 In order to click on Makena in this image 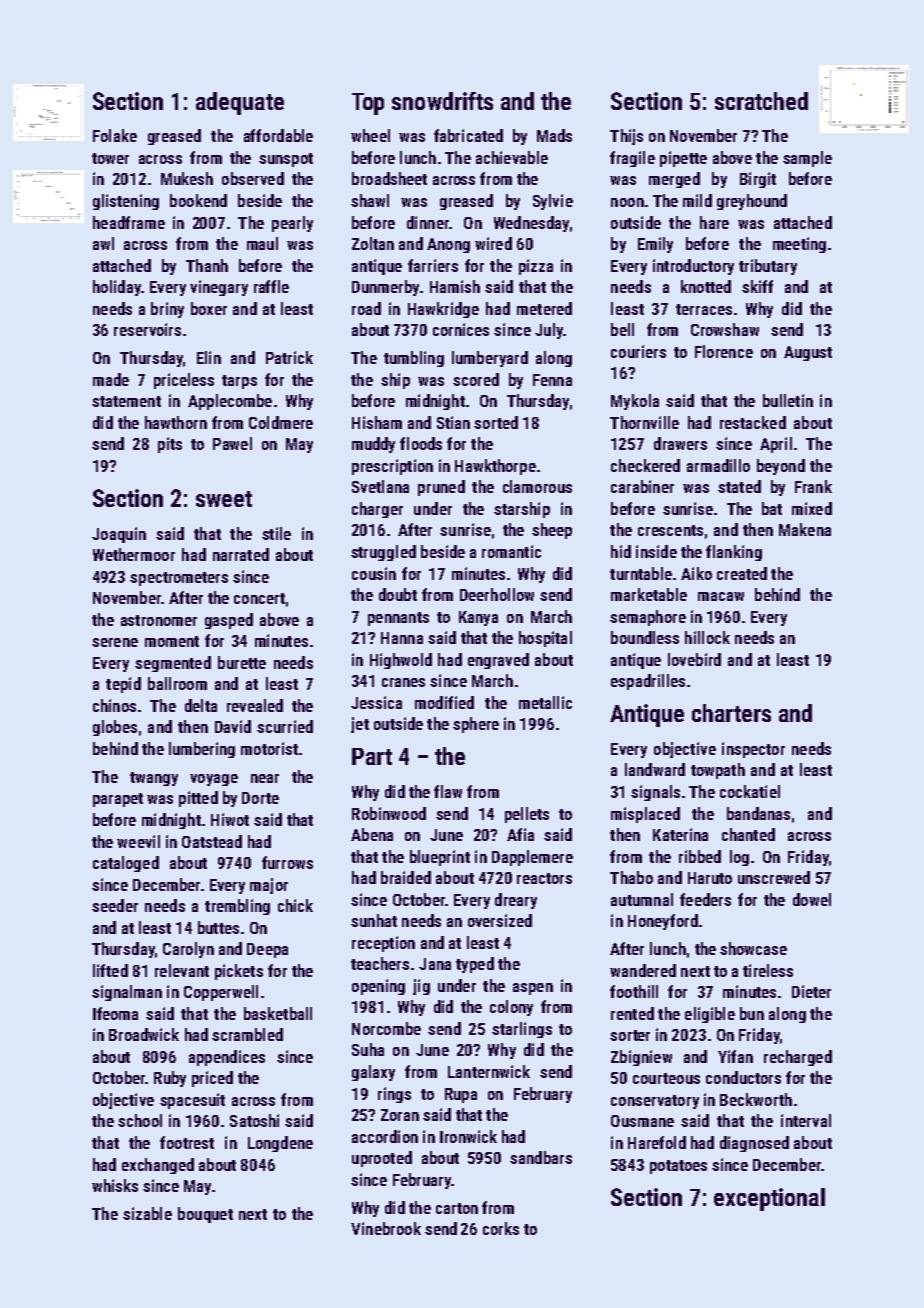, I will do `click(805, 529)`.
